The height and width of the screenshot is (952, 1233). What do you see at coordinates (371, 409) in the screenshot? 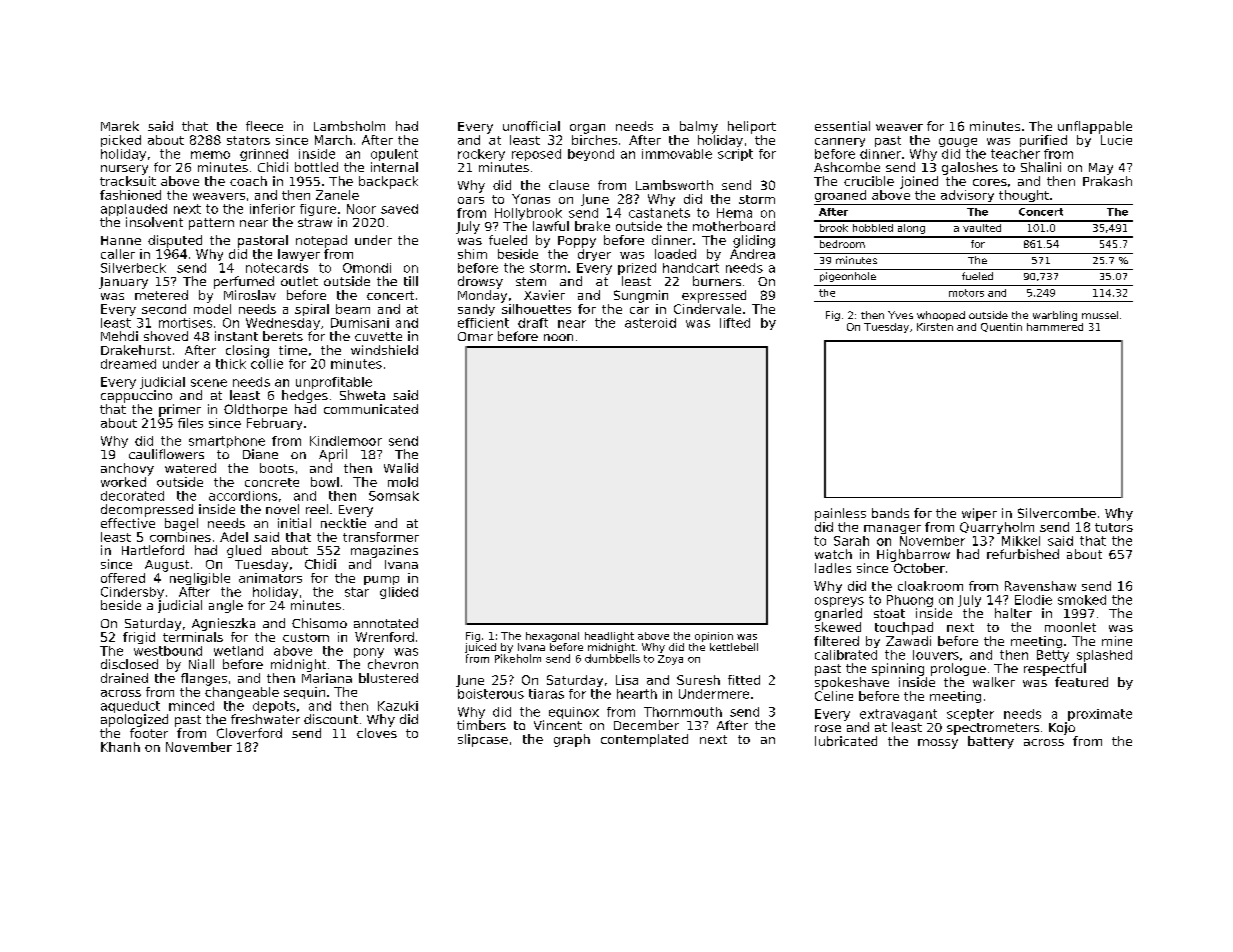
I see `communicated` at bounding box center [371, 409].
